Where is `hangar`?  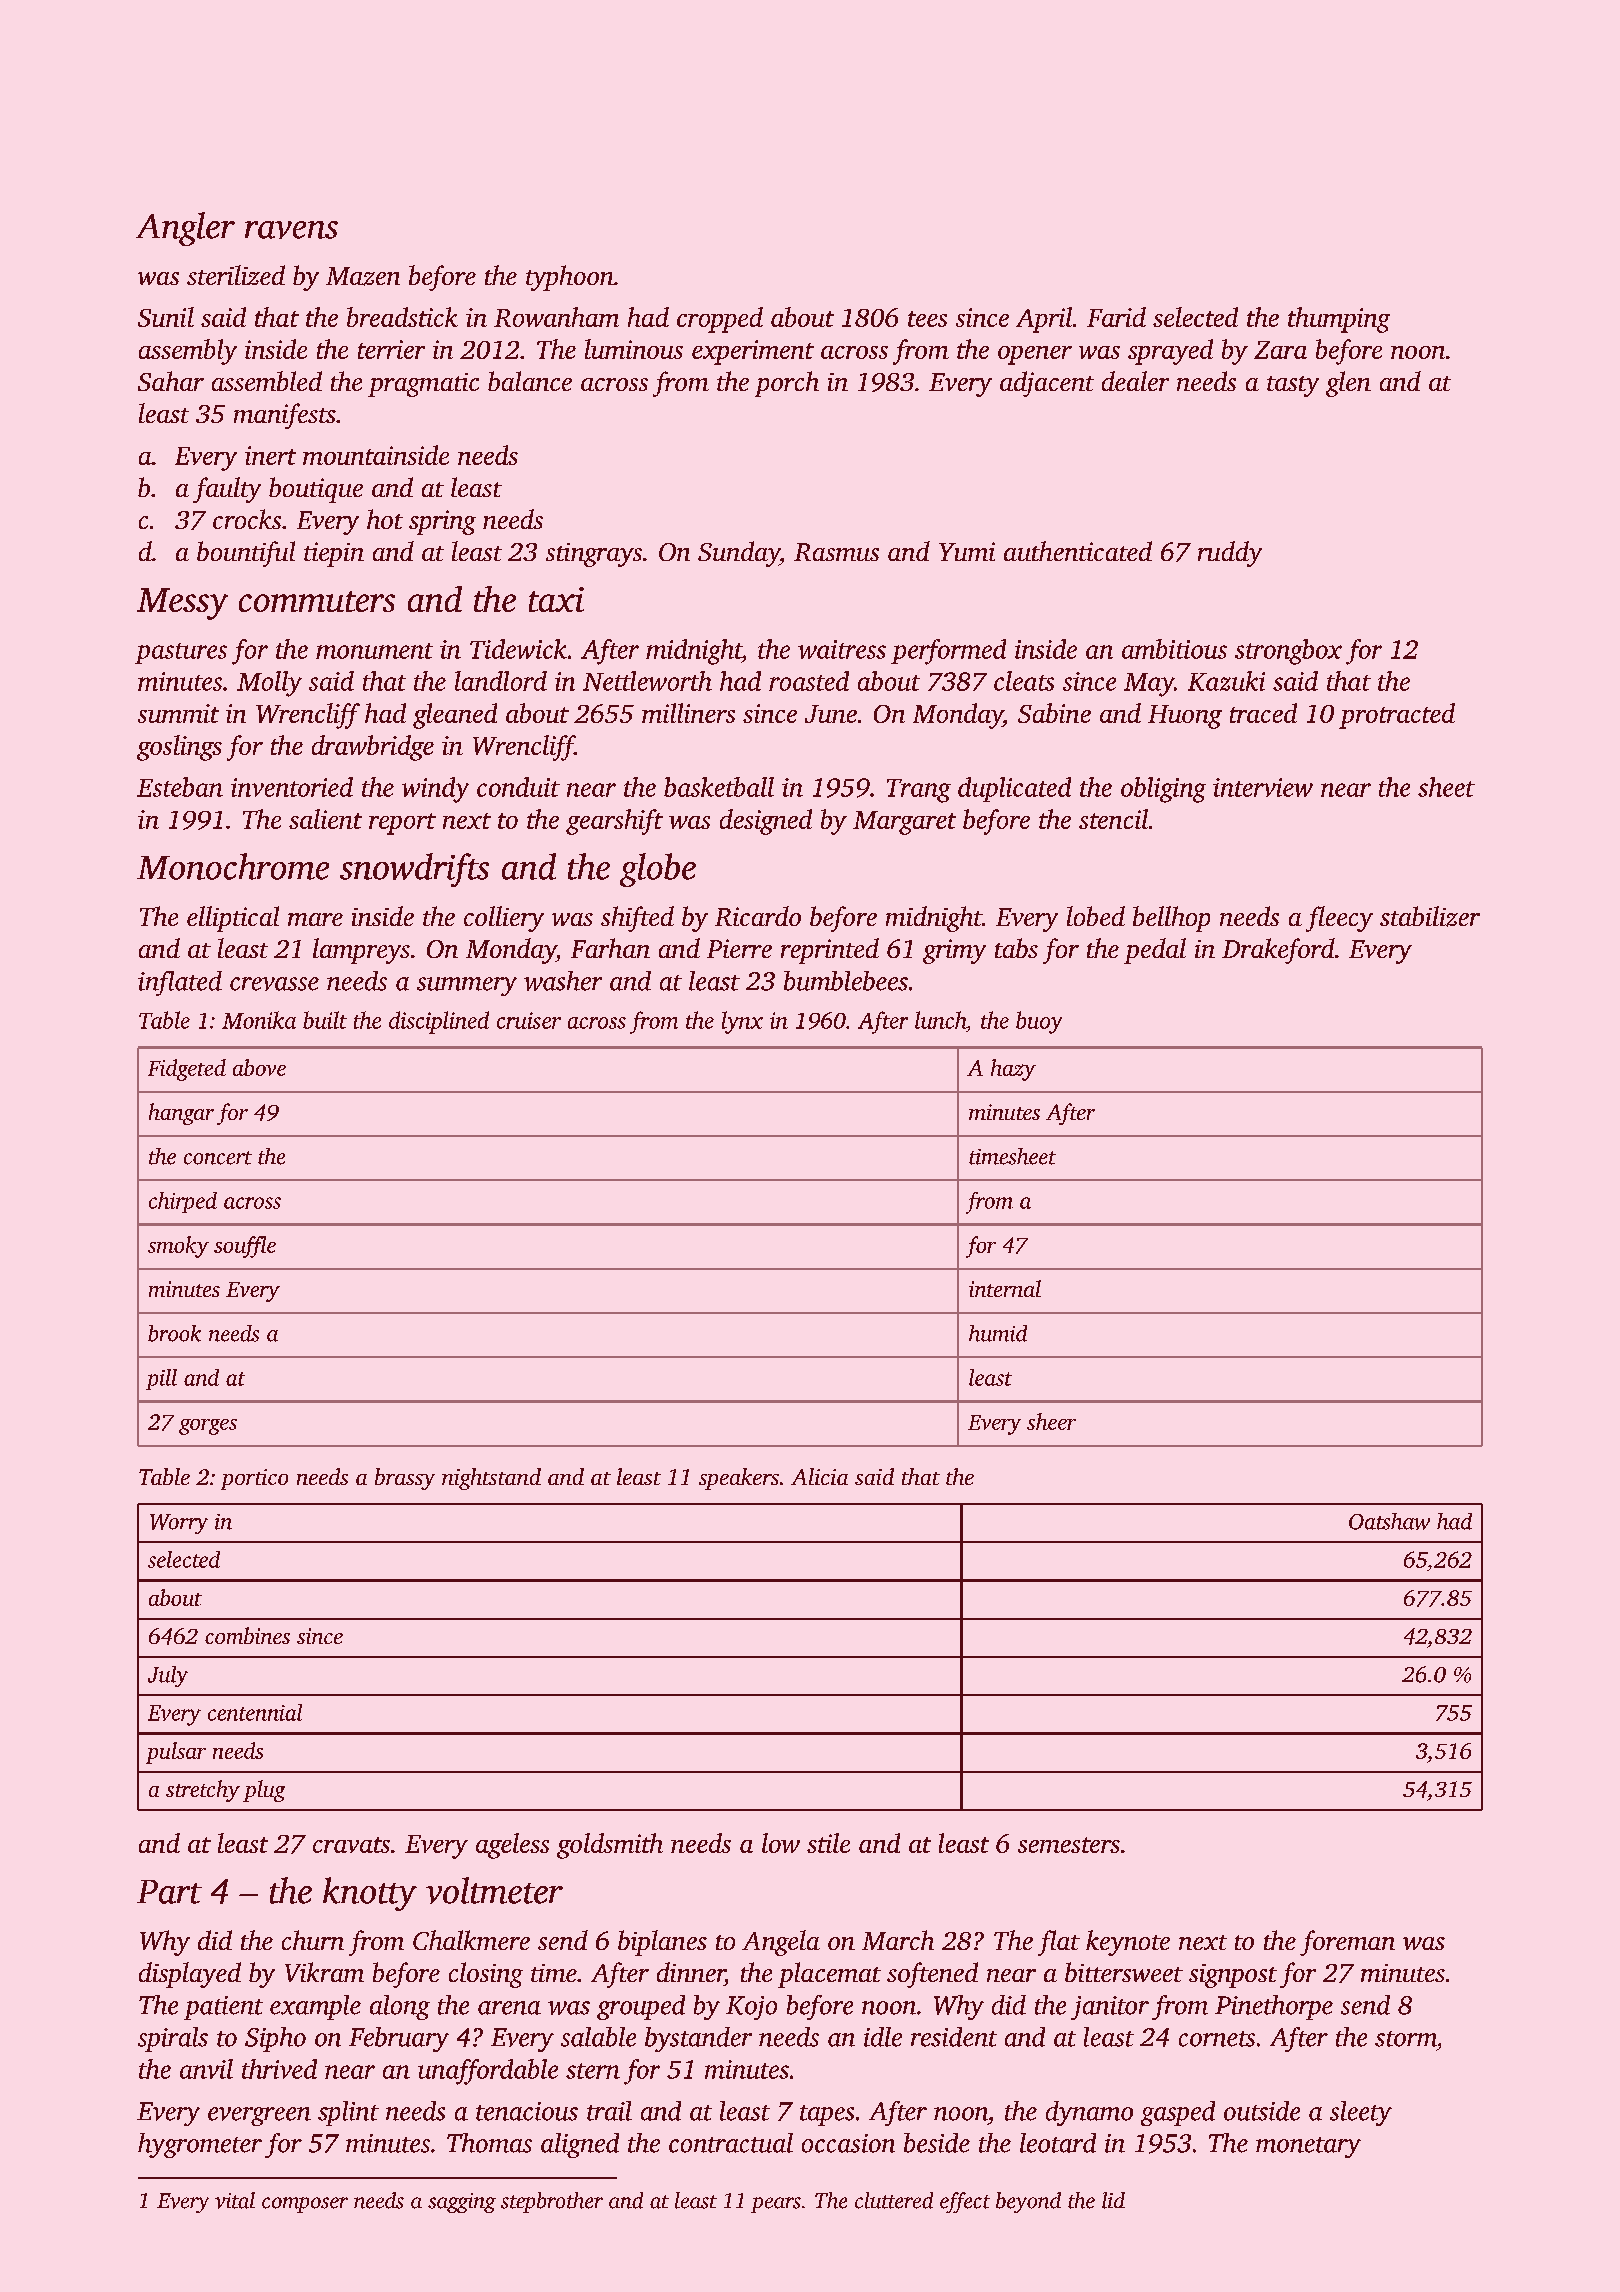 hangar is located at coordinates (181, 1114).
